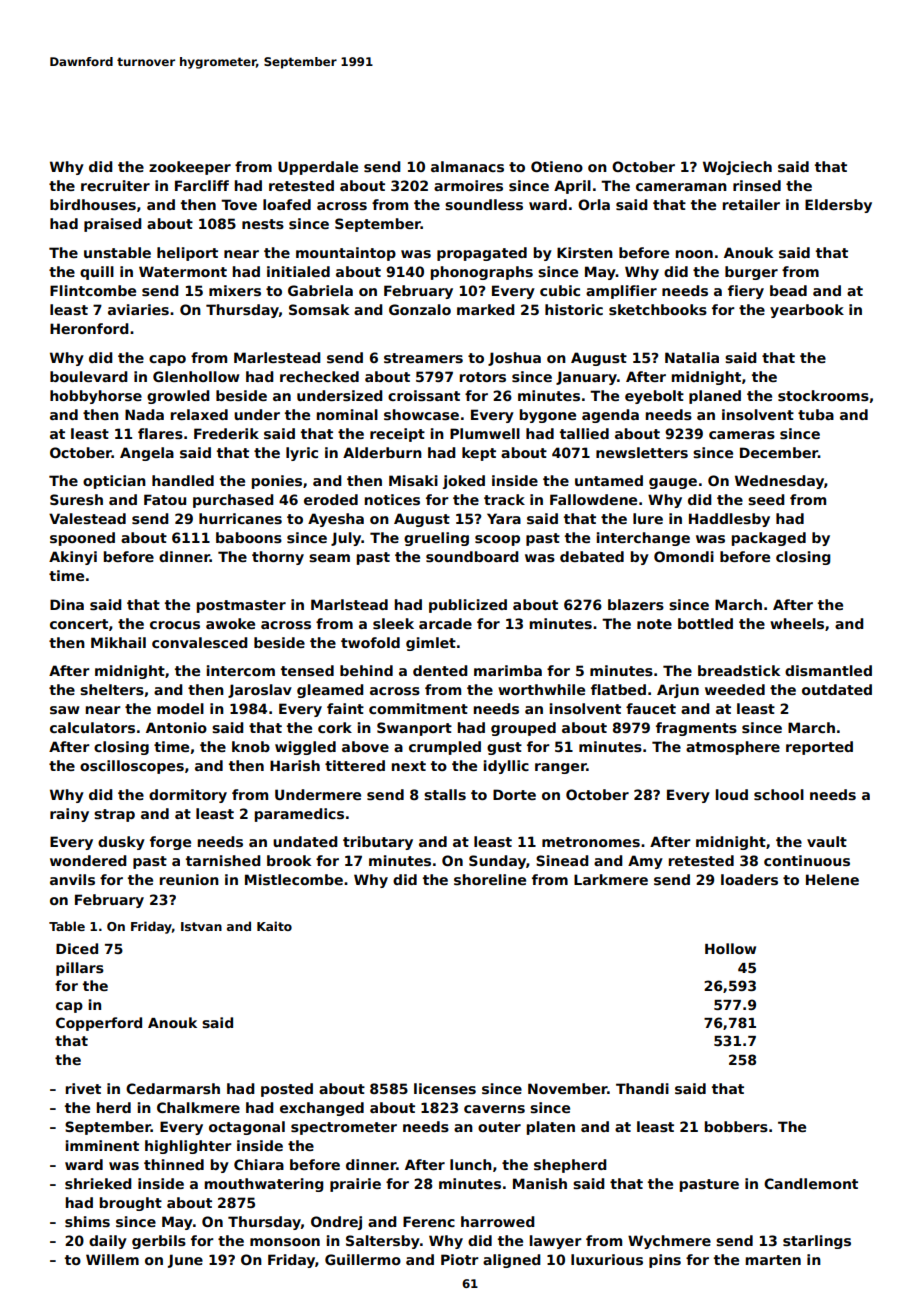 The width and height of the document is (924, 1308). What do you see at coordinates (230, 623) in the document?
I see `awoke` at bounding box center [230, 623].
